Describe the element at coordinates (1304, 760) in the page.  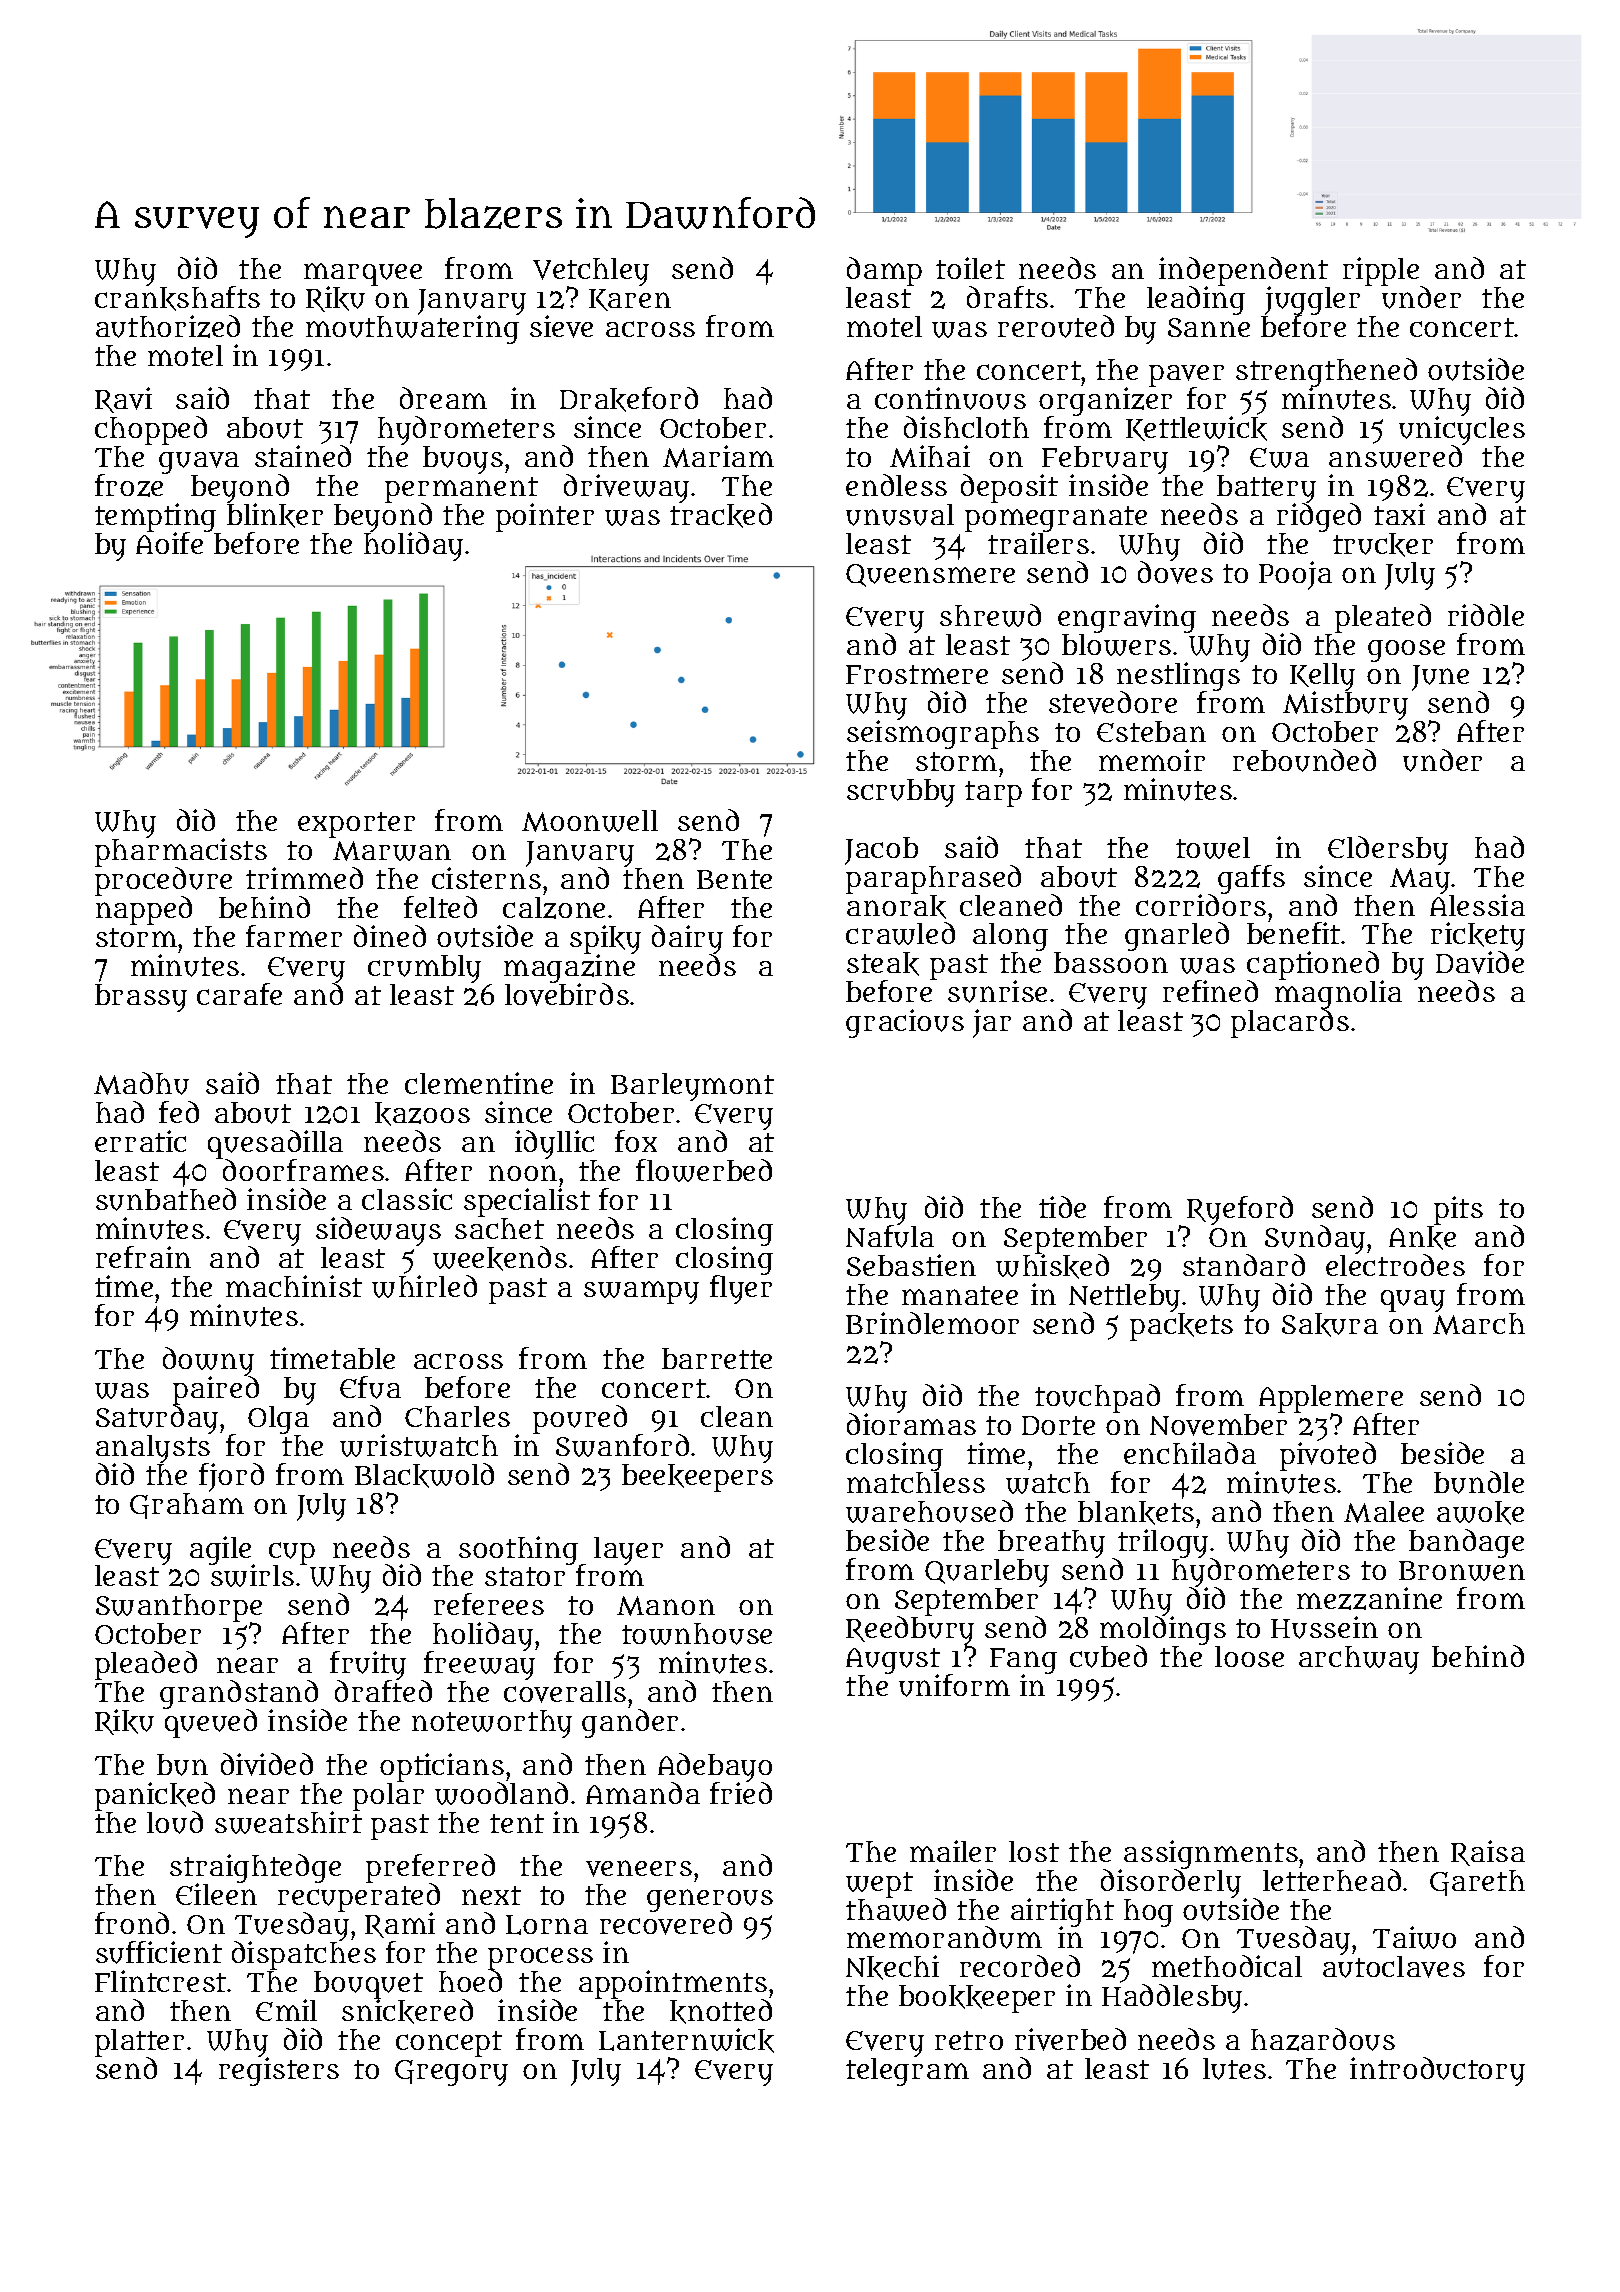
I see `rebounded` at that location.
